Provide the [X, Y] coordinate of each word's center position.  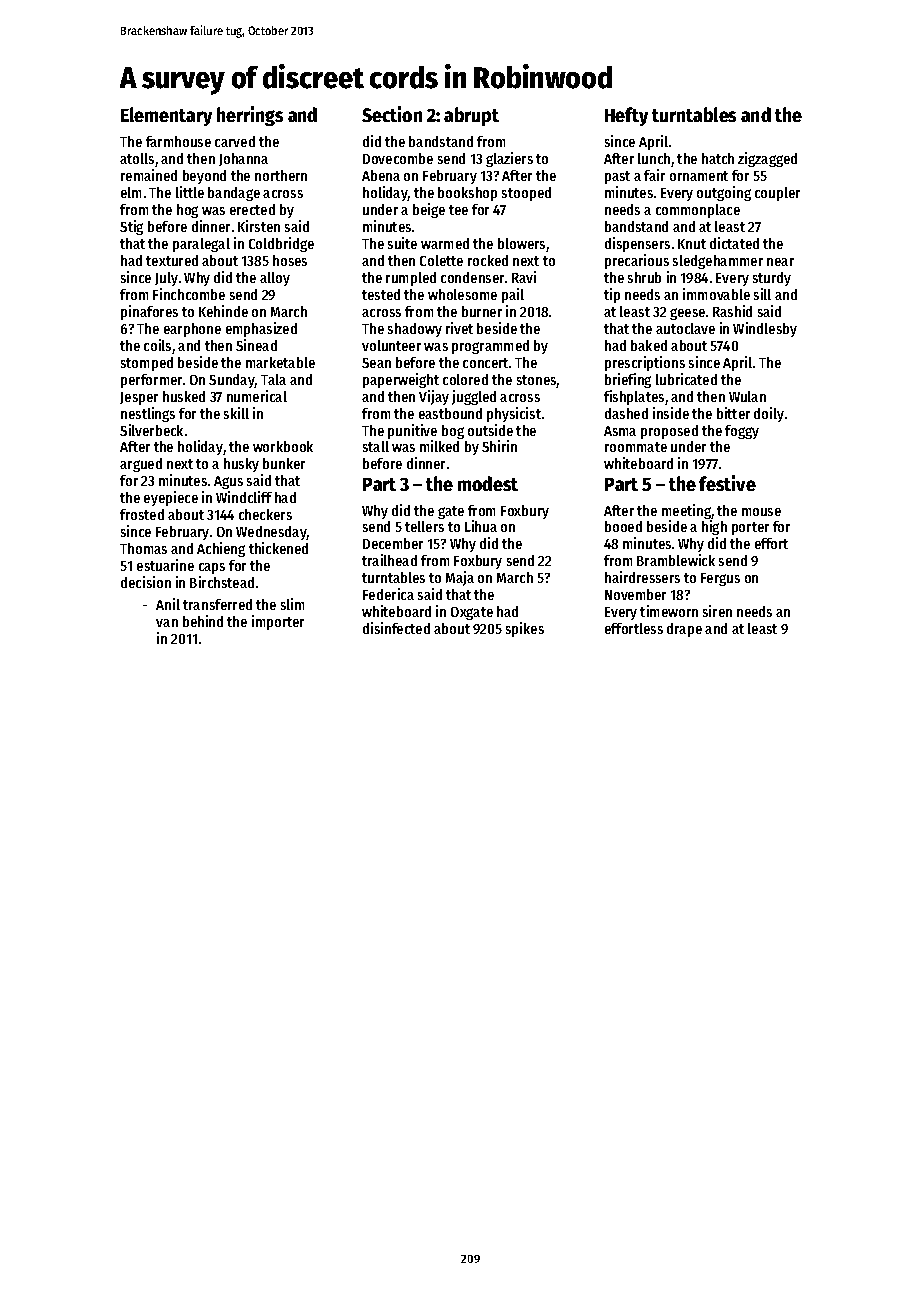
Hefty [626, 116]
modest [488, 483]
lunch [654, 158]
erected [252, 209]
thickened [278, 548]
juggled [474, 397]
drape [684, 630]
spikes [525, 629]
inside [671, 413]
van [167, 623]
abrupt [471, 116]
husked [184, 396]
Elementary [166, 116]
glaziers [509, 159]
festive [727, 483]
